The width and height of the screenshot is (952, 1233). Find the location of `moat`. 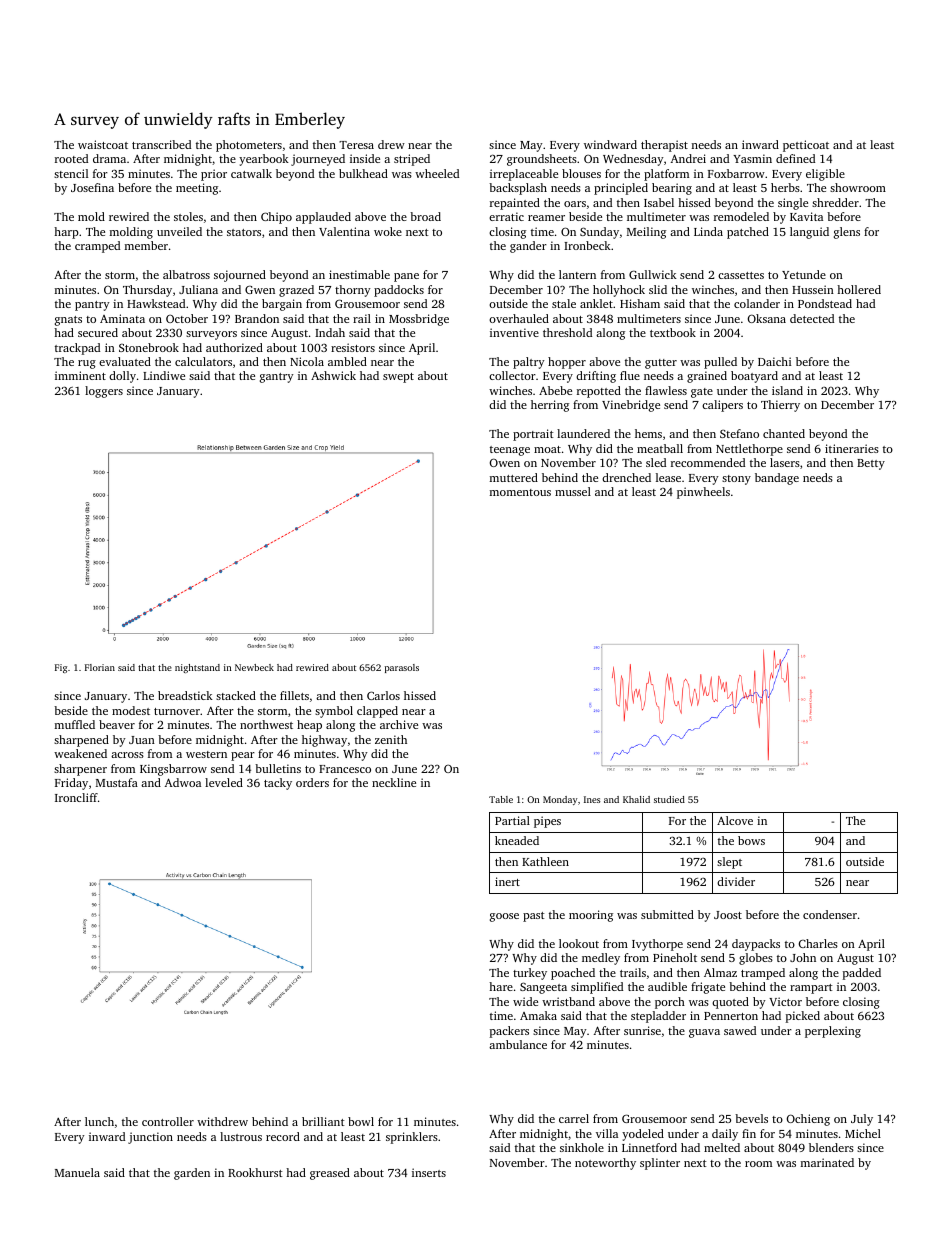

moat is located at coordinates (547, 449).
